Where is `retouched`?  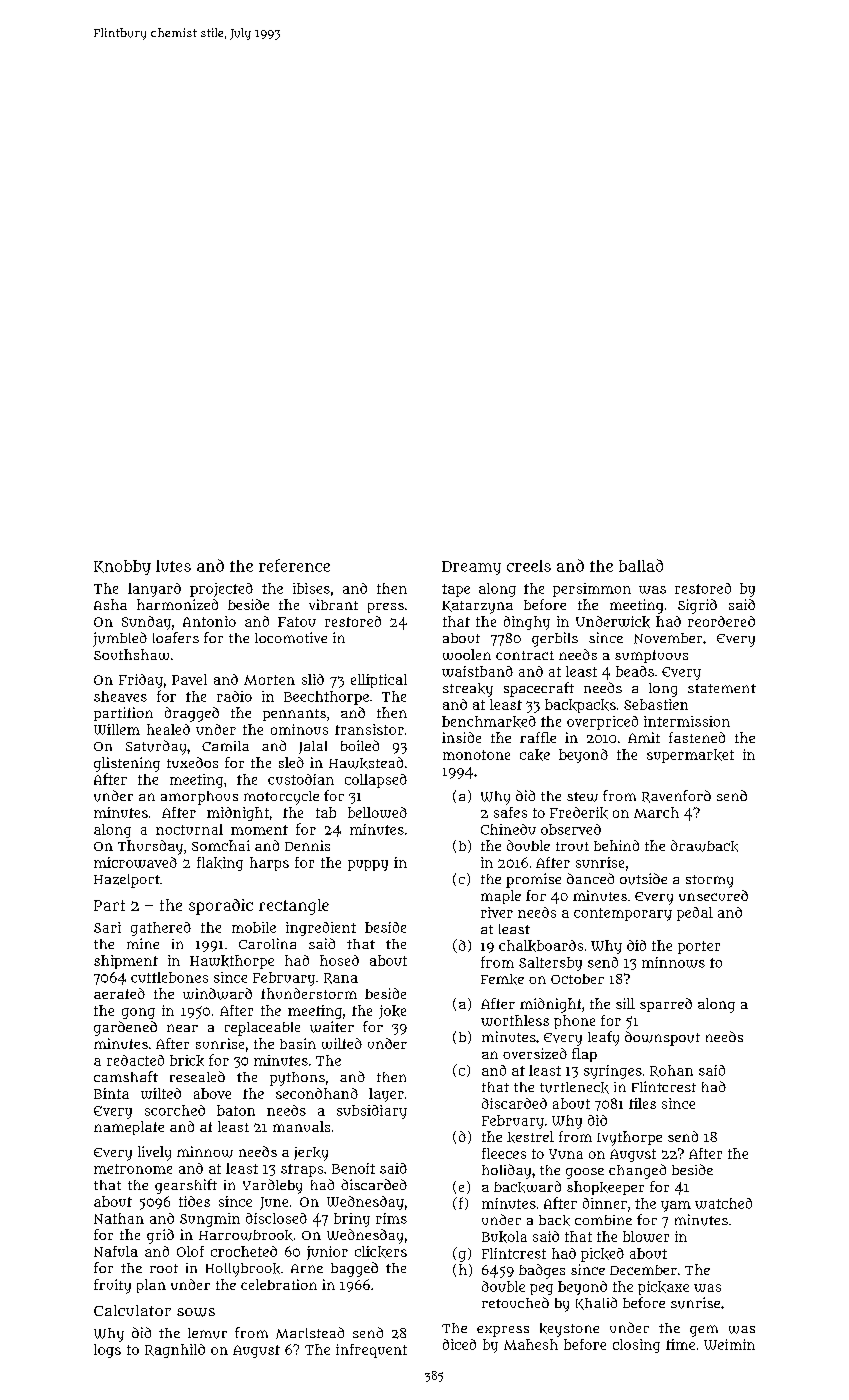
retouched is located at coordinates (515, 1302).
